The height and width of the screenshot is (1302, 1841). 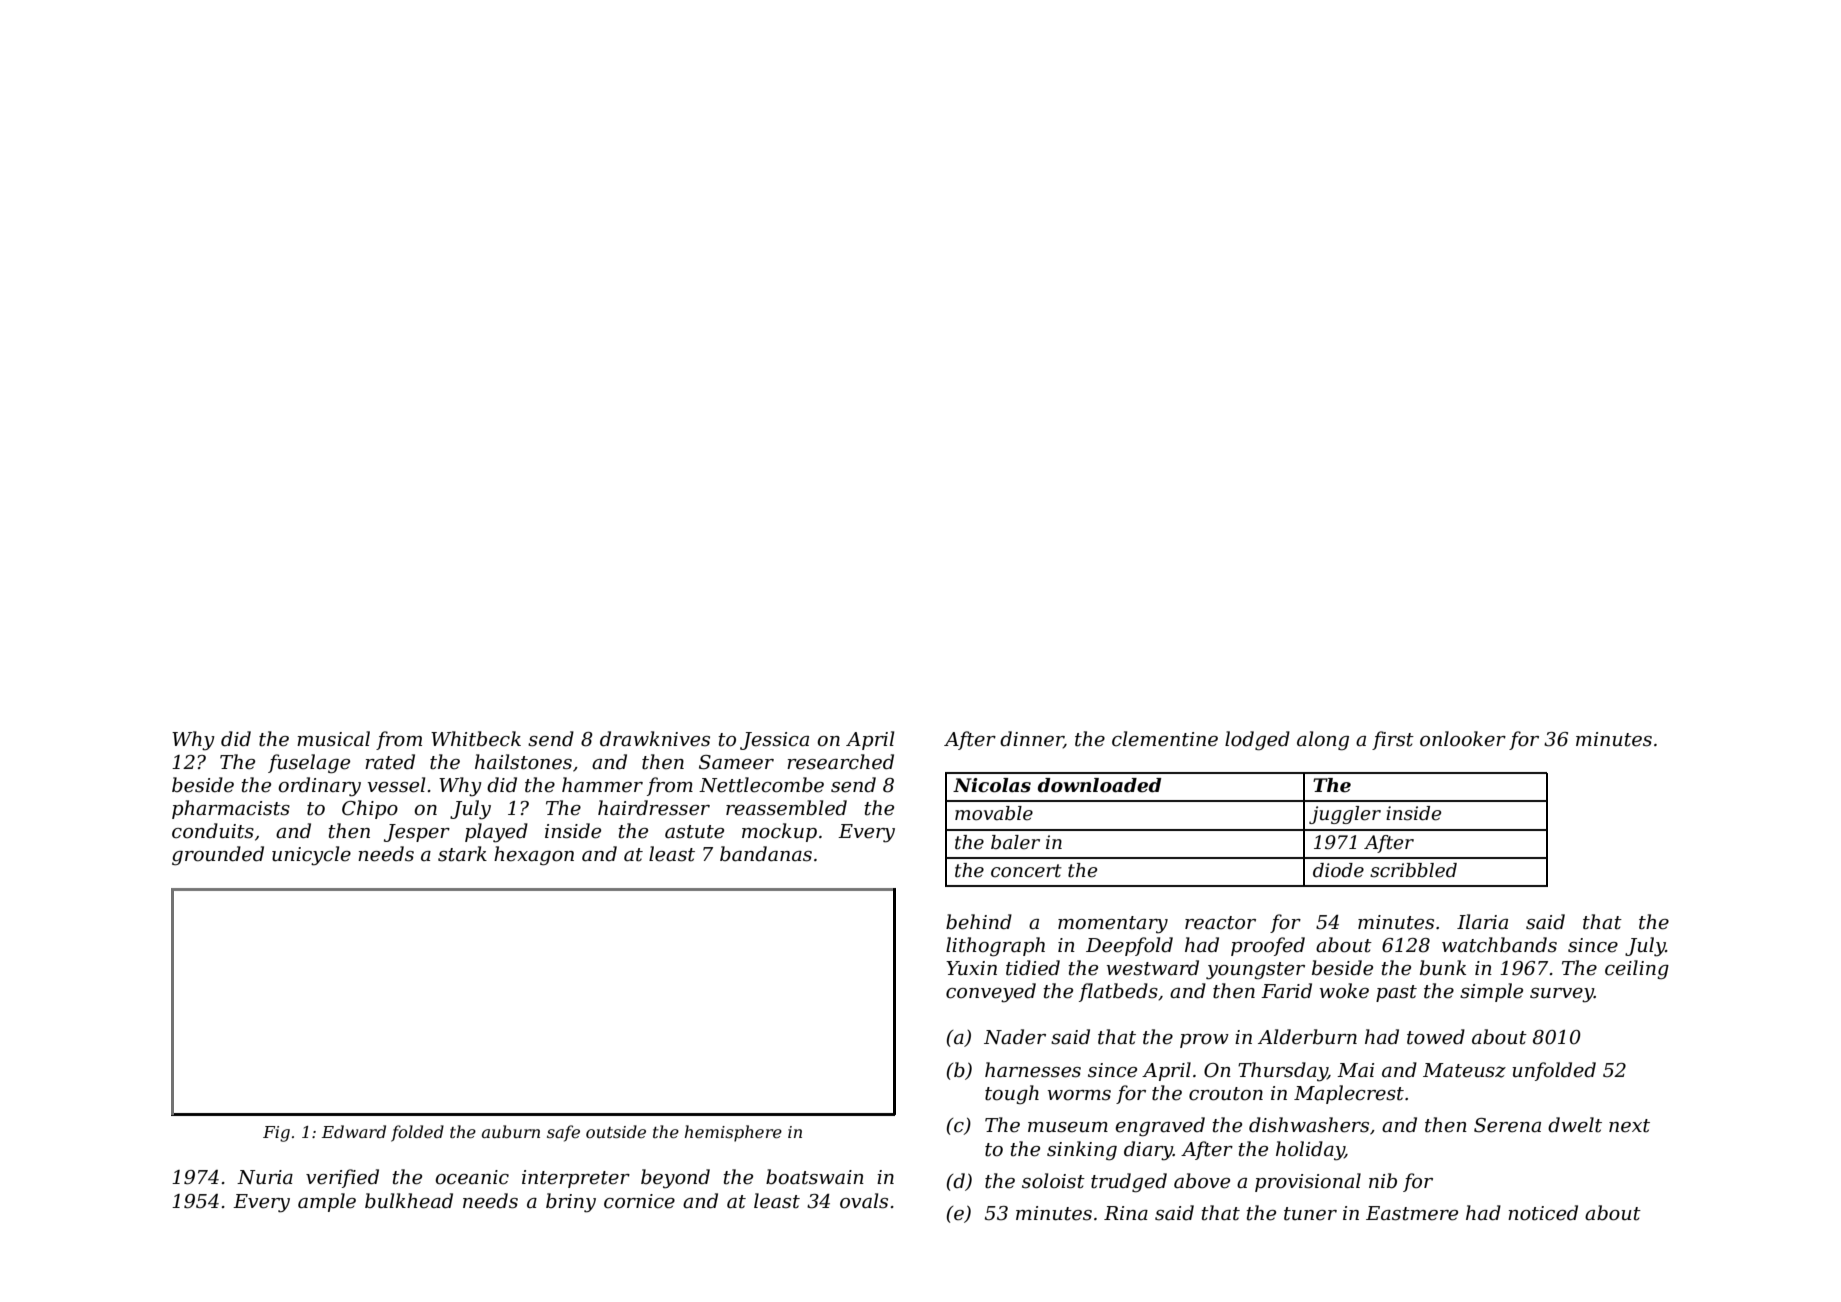 What do you see at coordinates (571, 1203) in the screenshot?
I see `briny` at bounding box center [571, 1203].
